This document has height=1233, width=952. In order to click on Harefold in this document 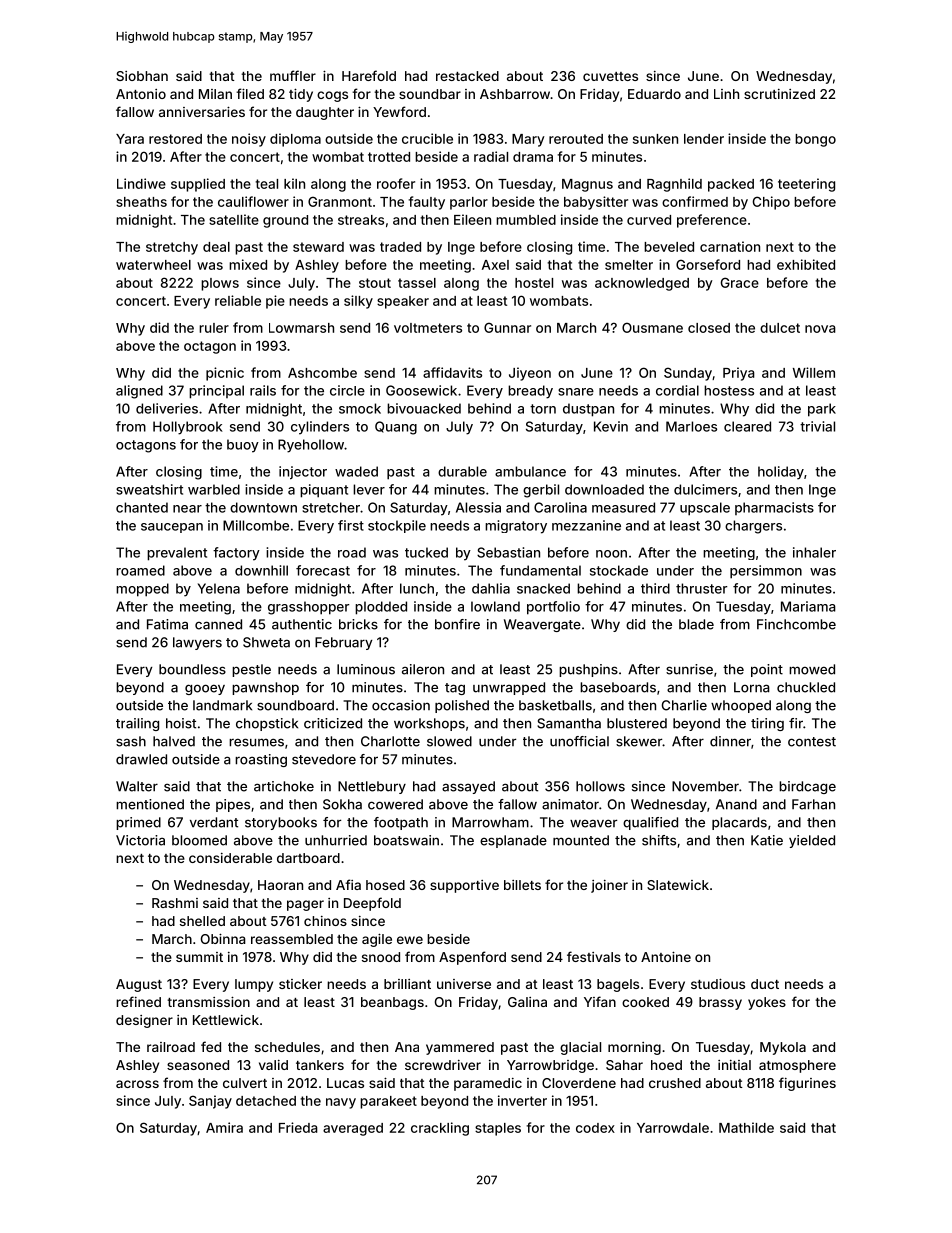, I will do `click(369, 75)`.
